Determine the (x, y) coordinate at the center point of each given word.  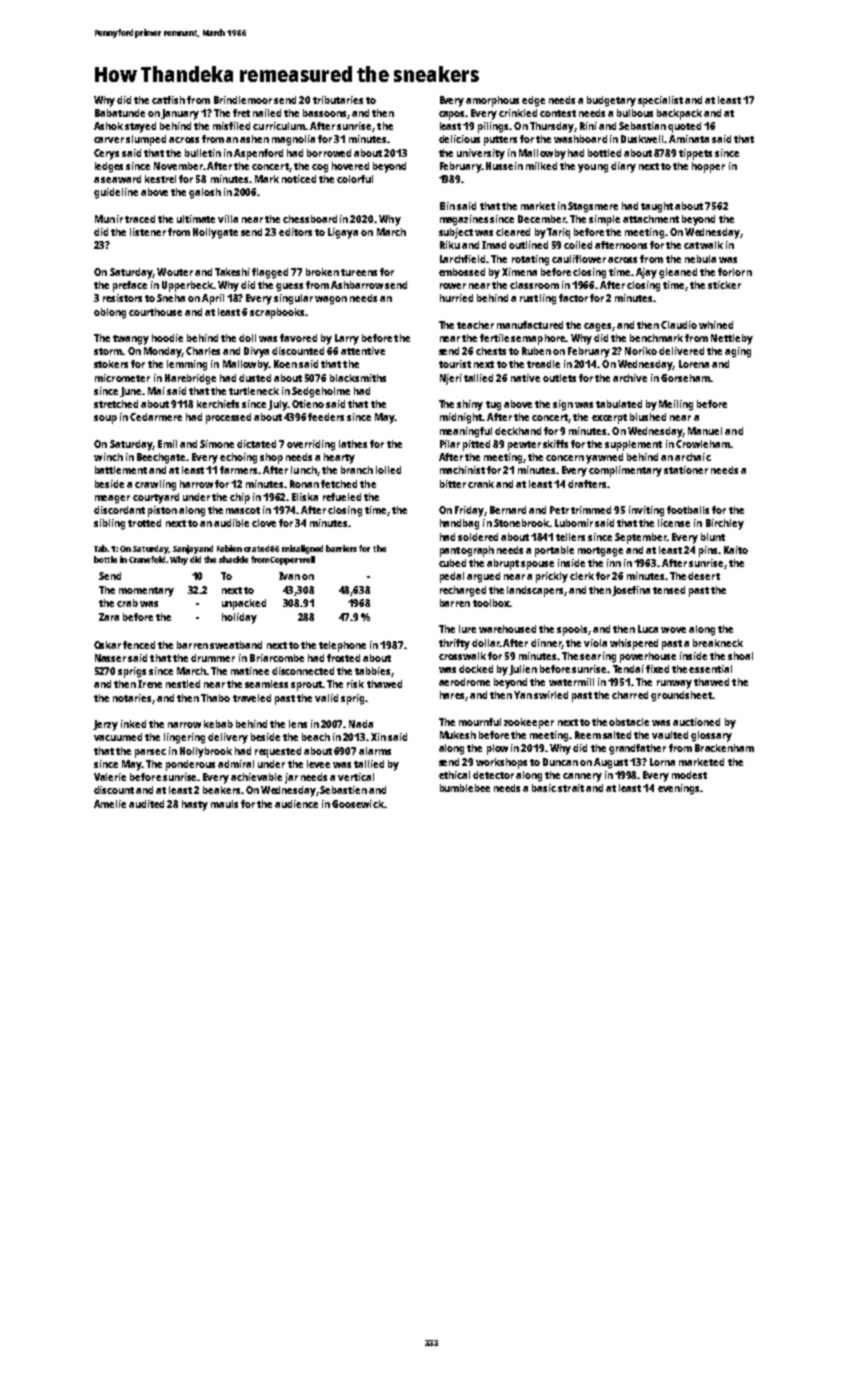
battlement (121, 470)
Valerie (110, 777)
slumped (146, 140)
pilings (493, 127)
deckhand (518, 431)
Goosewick (358, 804)
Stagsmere (593, 207)
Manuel (705, 431)
